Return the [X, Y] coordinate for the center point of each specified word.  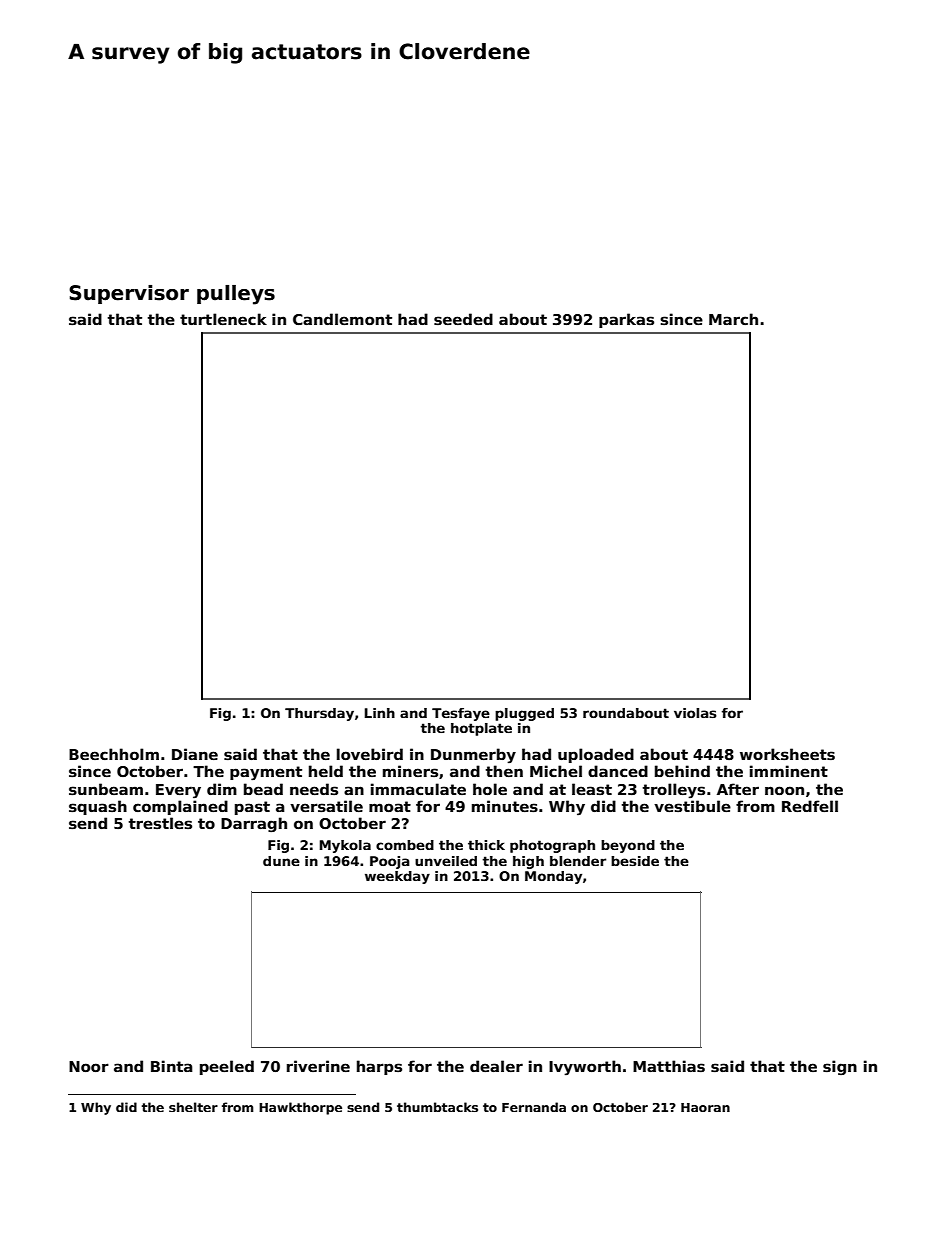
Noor [89, 1066]
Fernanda [534, 1107]
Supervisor [129, 294]
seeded [463, 319]
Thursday [319, 714]
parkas [626, 320]
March [733, 319]
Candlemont [342, 319]
